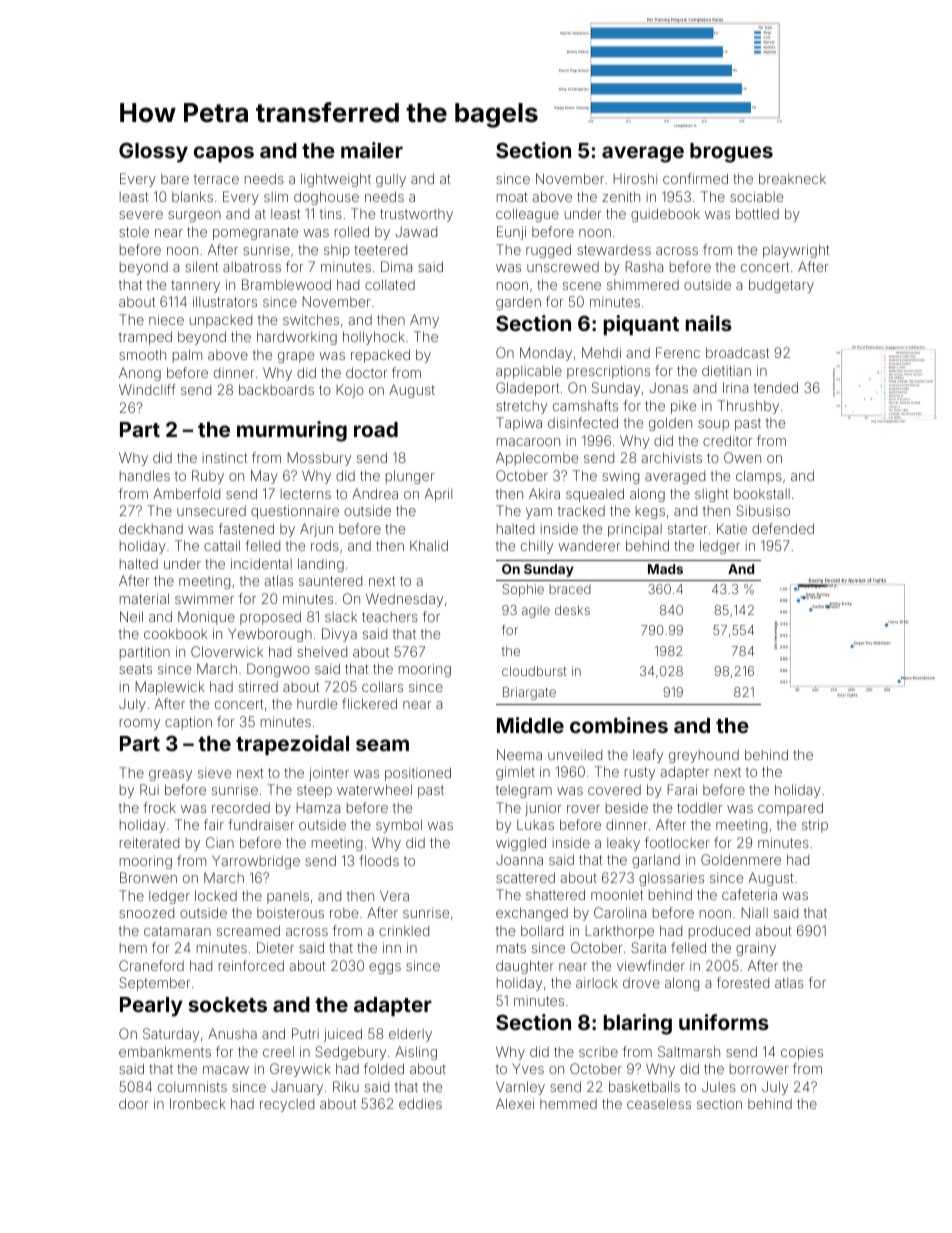 This screenshot has height=1233, width=952. What do you see at coordinates (669, 388) in the screenshot?
I see `Jonas` at bounding box center [669, 388].
